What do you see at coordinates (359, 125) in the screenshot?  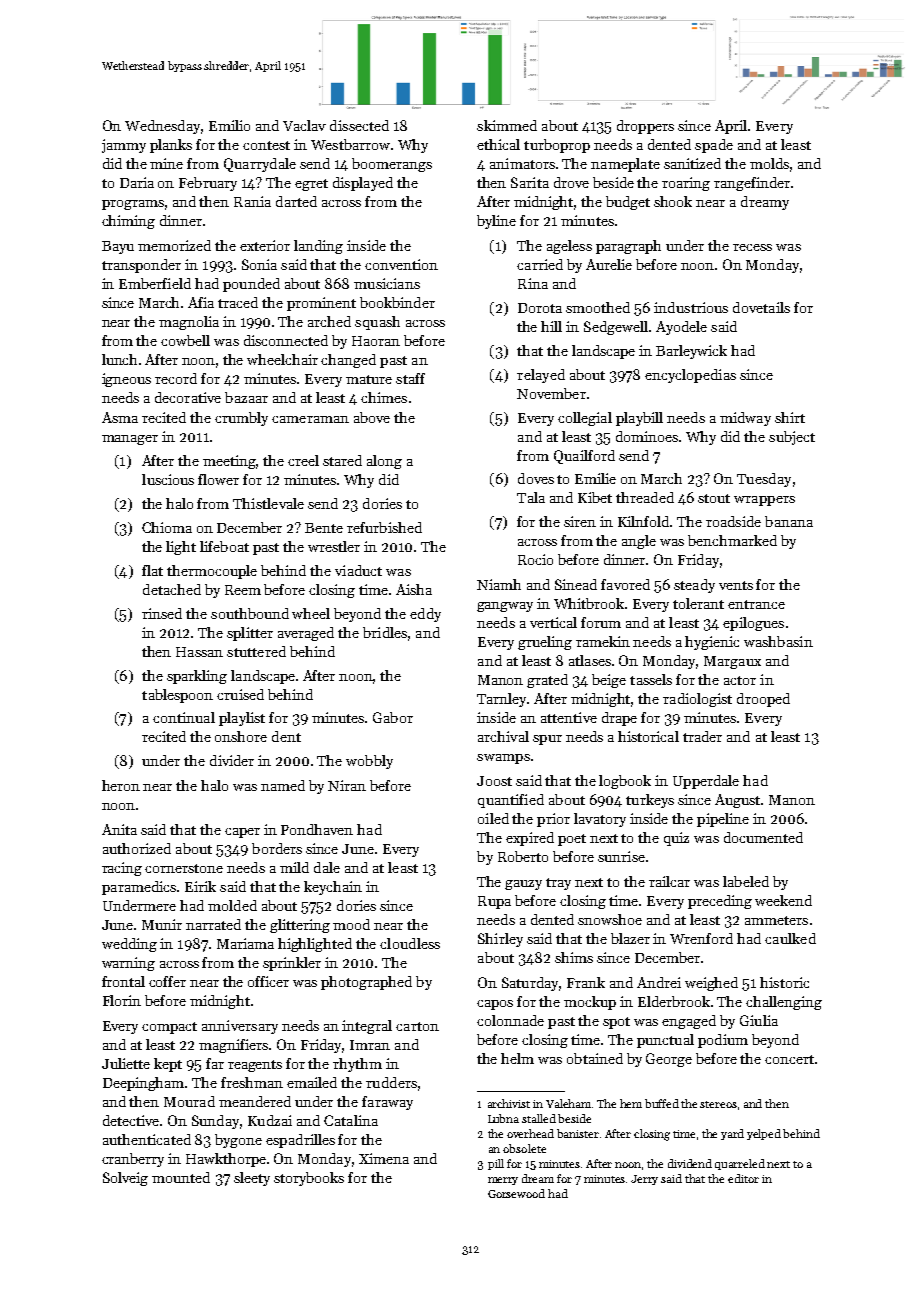 I see `dissected` at bounding box center [359, 125].
